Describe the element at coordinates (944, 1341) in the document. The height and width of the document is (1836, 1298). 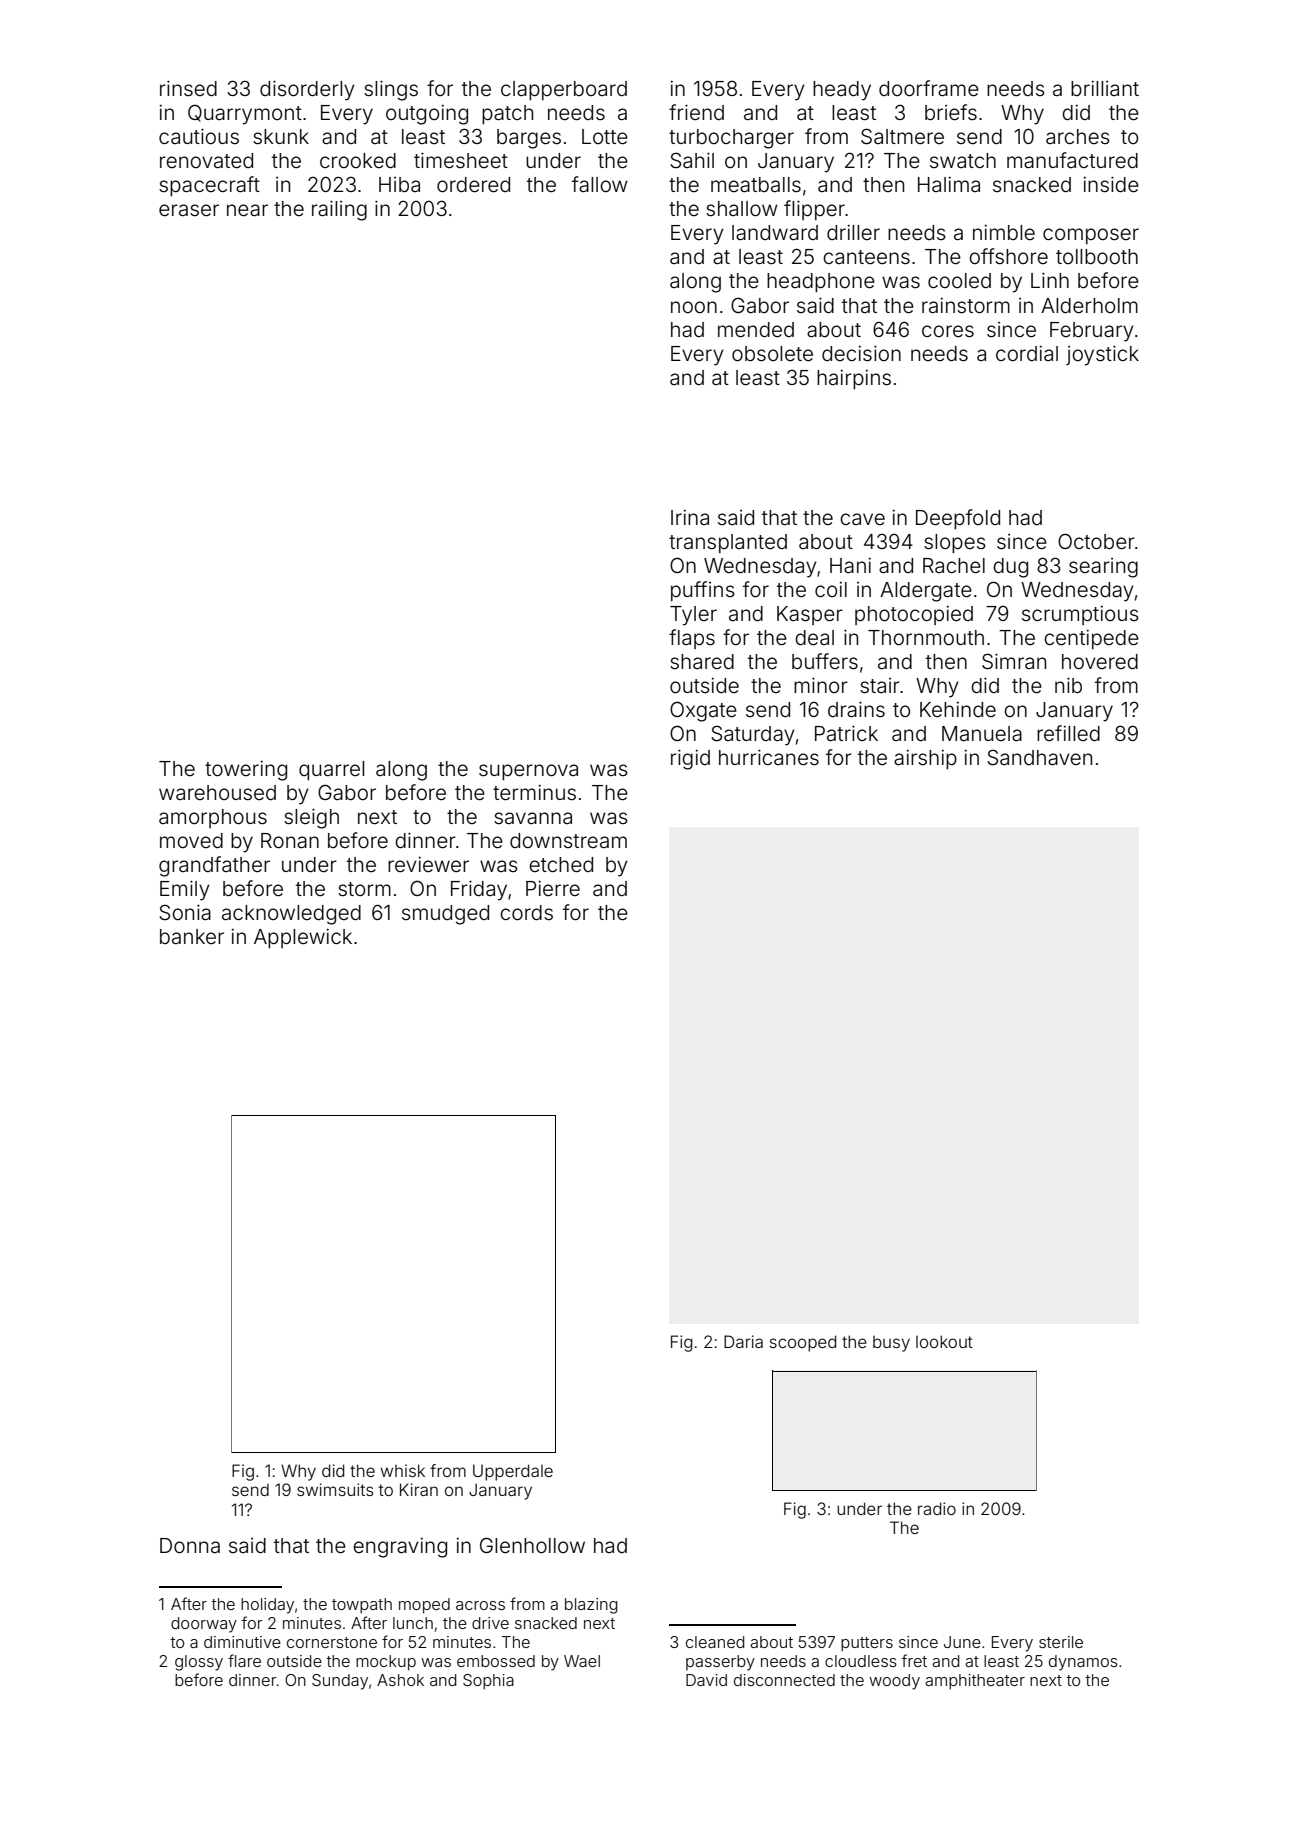
I see `lookout` at that location.
